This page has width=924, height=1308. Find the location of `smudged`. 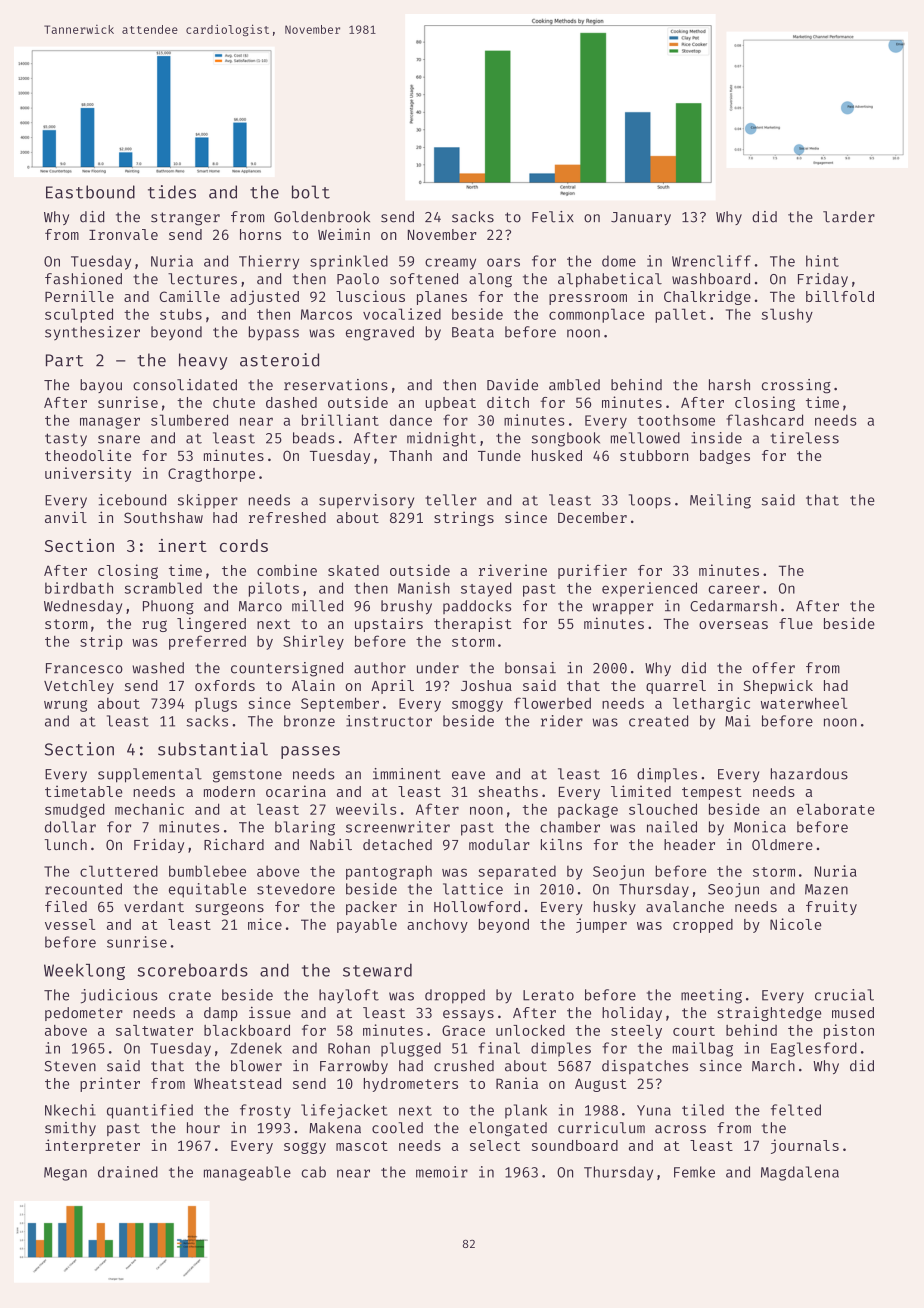

smudged is located at coordinates (74, 810).
